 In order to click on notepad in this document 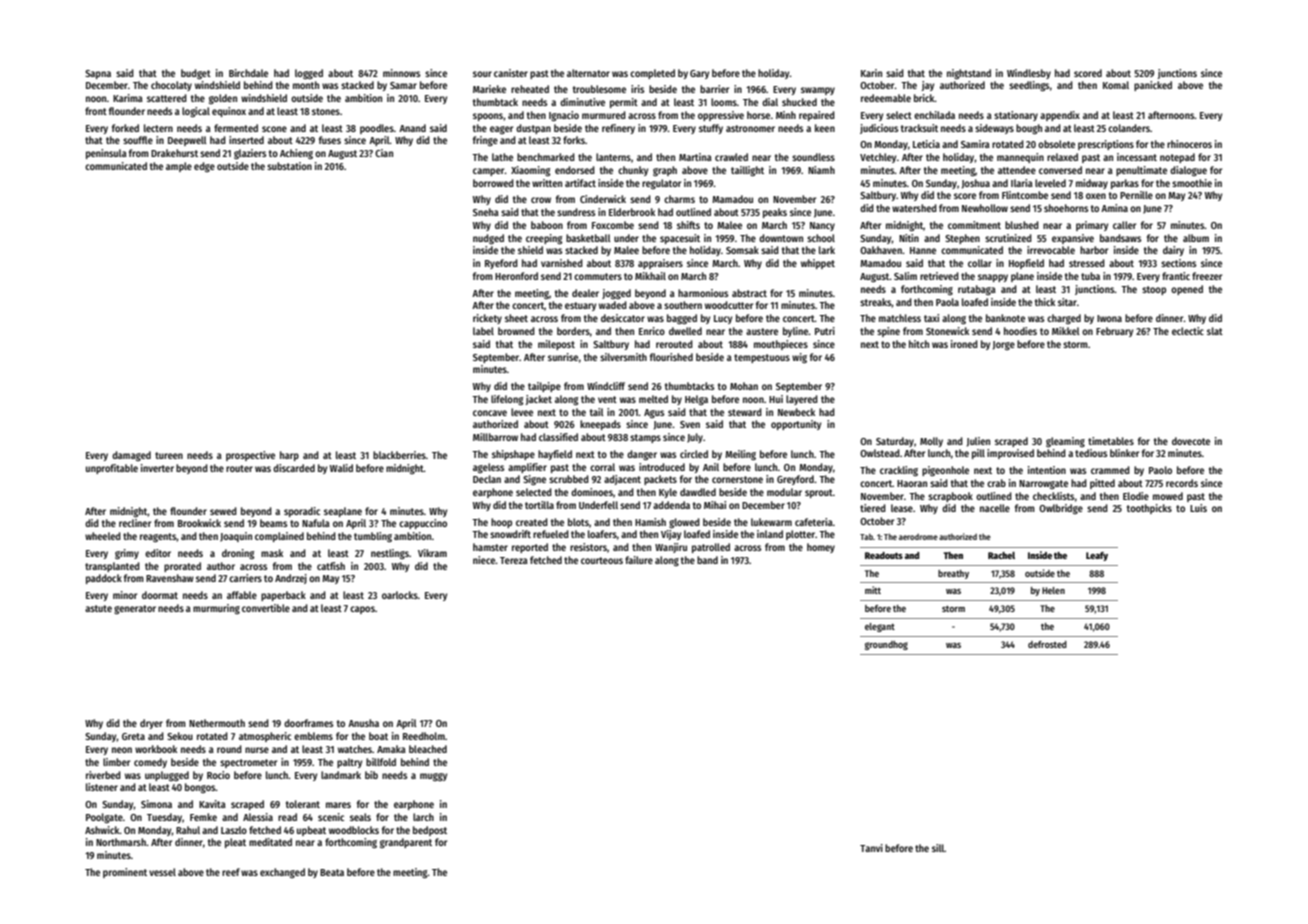, I will do `click(1177, 158)`.
